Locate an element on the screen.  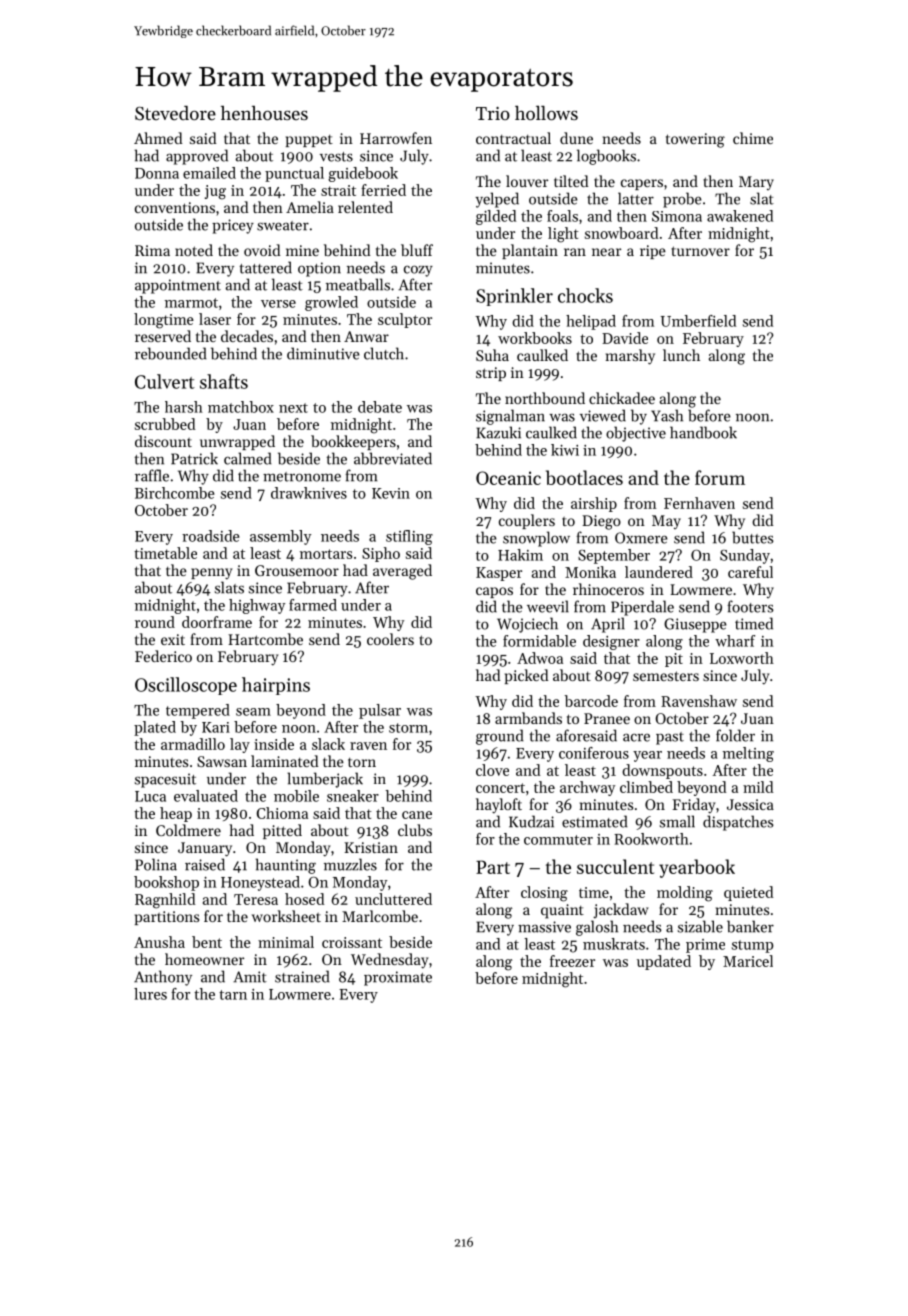
clubs is located at coordinates (415, 830).
